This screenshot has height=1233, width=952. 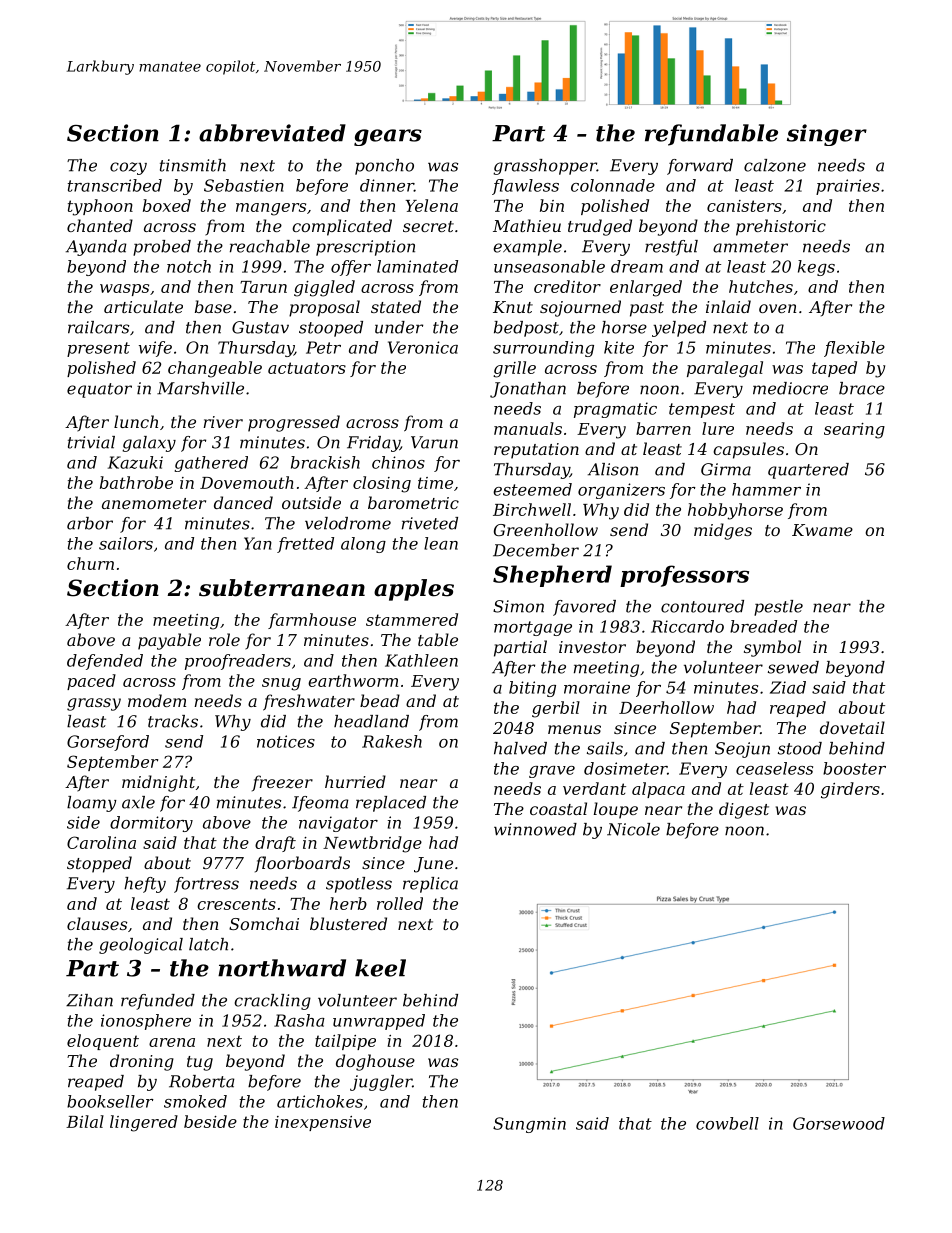 What do you see at coordinates (848, 187) in the screenshot?
I see `prairies` at bounding box center [848, 187].
